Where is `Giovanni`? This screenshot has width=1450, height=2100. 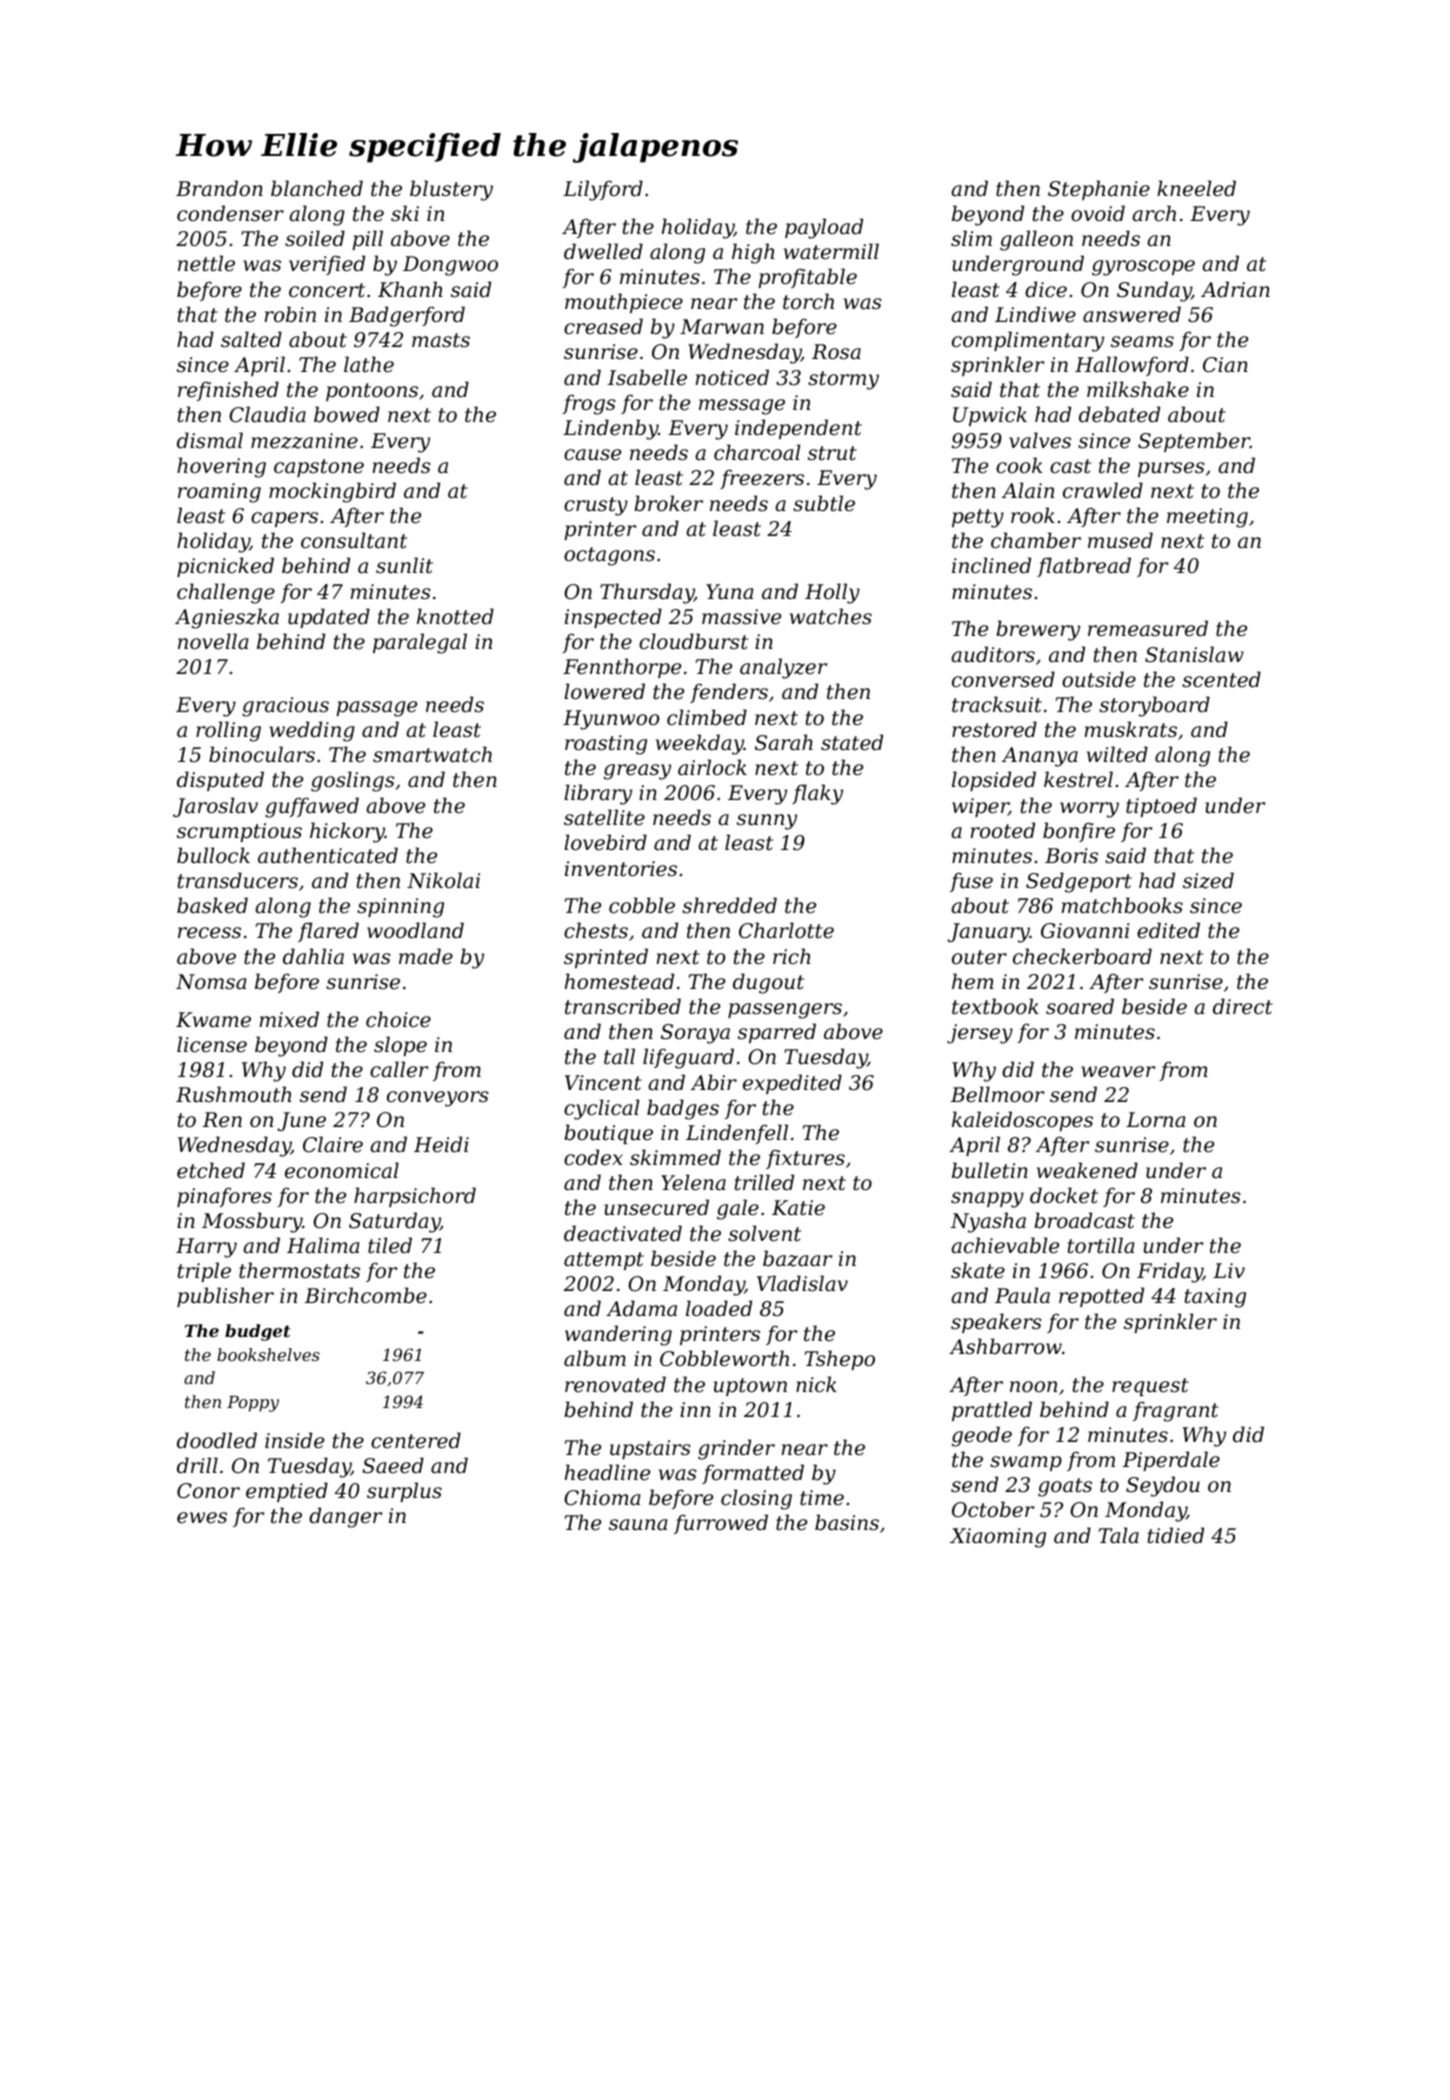
Giovanni is located at coordinates (1085, 931).
